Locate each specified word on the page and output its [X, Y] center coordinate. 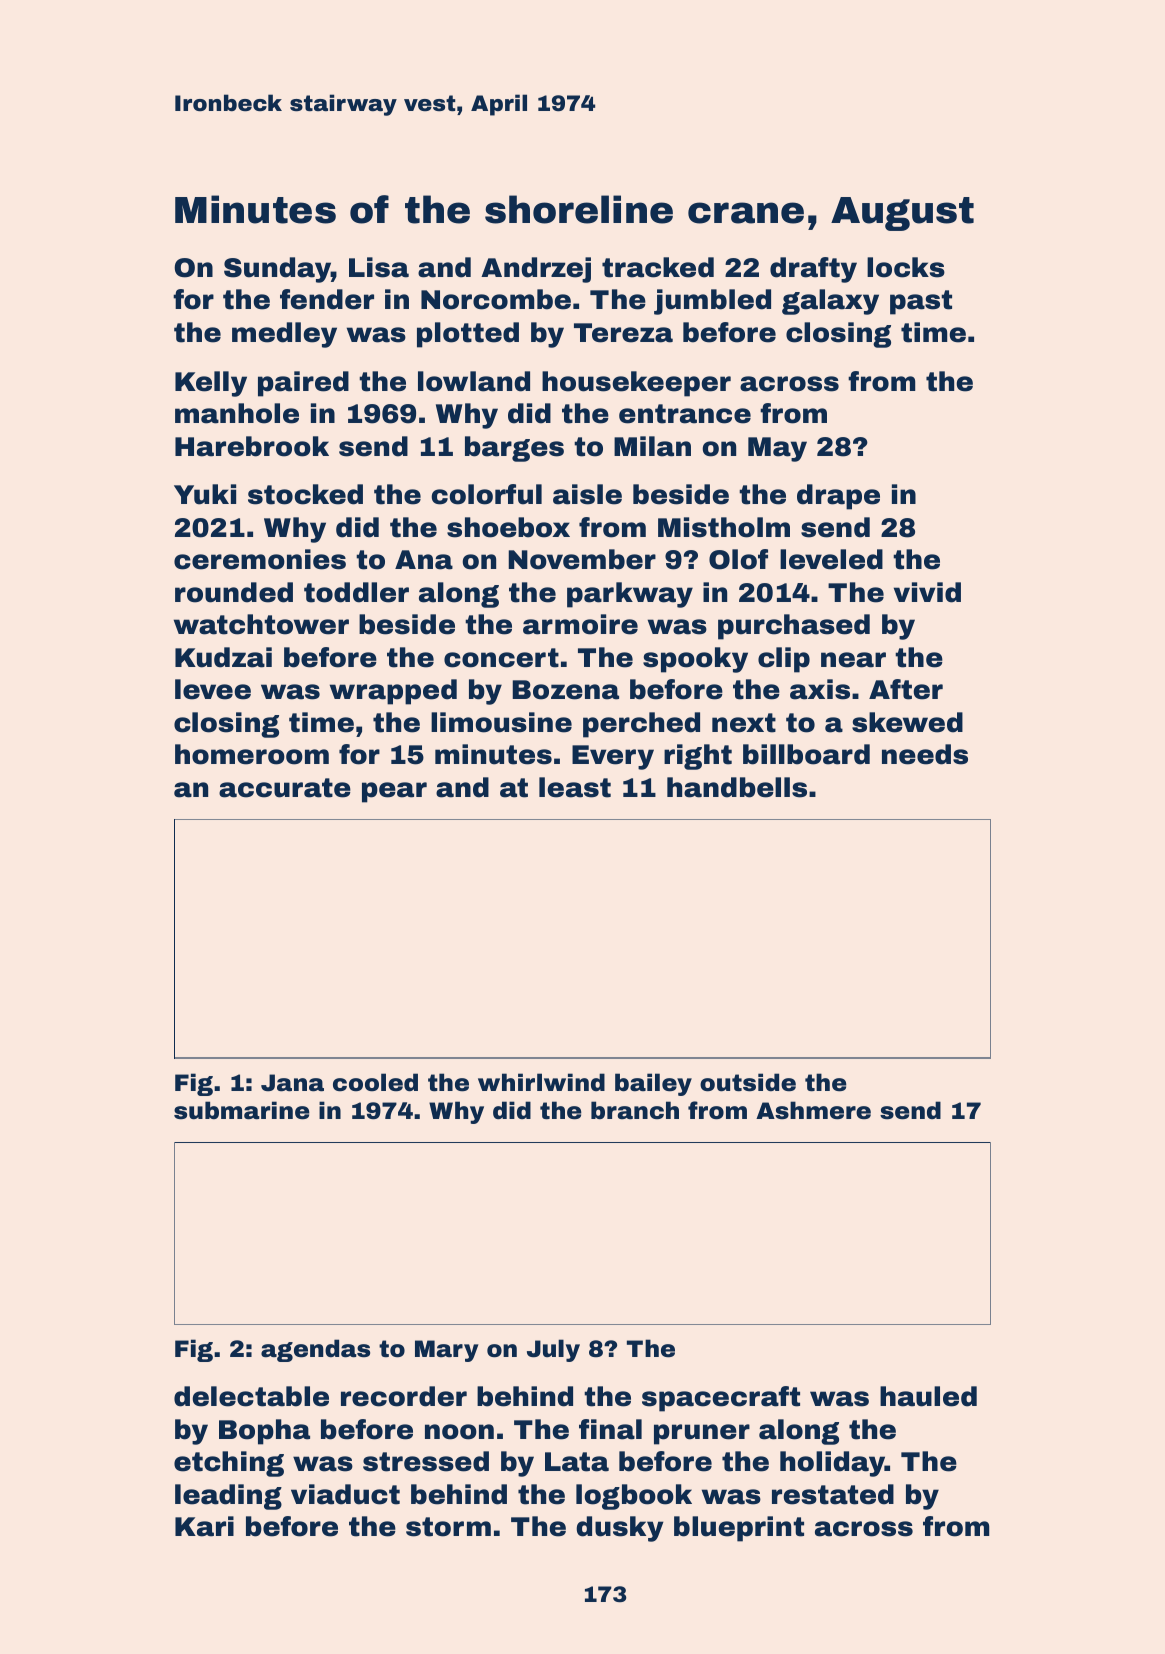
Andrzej [536, 270]
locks [906, 267]
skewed [907, 722]
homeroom [252, 754]
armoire [580, 624]
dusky [620, 1529]
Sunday [277, 270]
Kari [204, 1526]
